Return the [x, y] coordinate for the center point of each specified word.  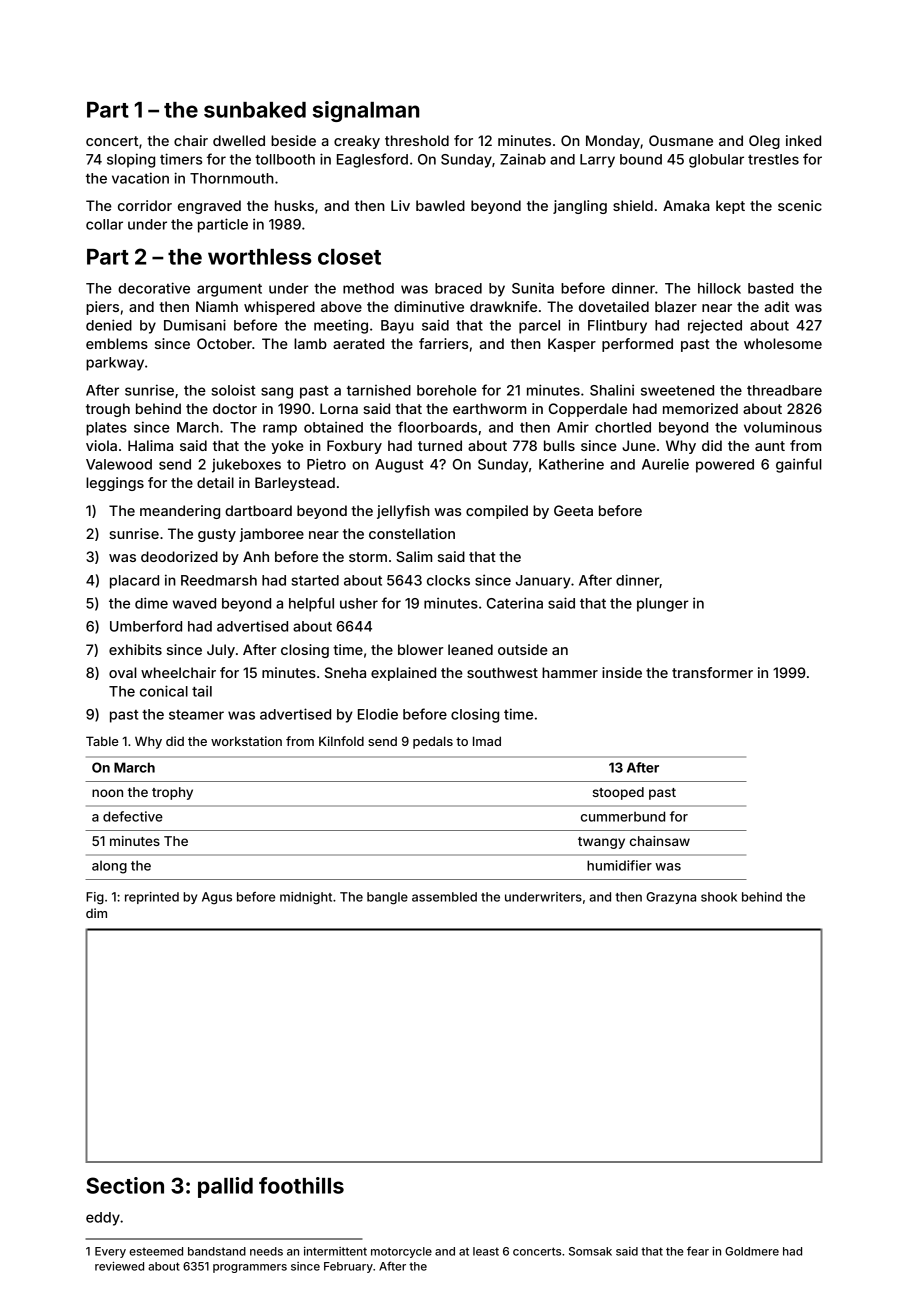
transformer [712, 672]
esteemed [156, 1251]
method [368, 288]
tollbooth [285, 159]
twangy [601, 843]
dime [151, 603]
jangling [580, 207]
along [109, 867]
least [486, 1251]
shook [719, 897]
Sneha [345, 672]
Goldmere [752, 1251]
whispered [279, 308]
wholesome [783, 343]
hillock [719, 288]
